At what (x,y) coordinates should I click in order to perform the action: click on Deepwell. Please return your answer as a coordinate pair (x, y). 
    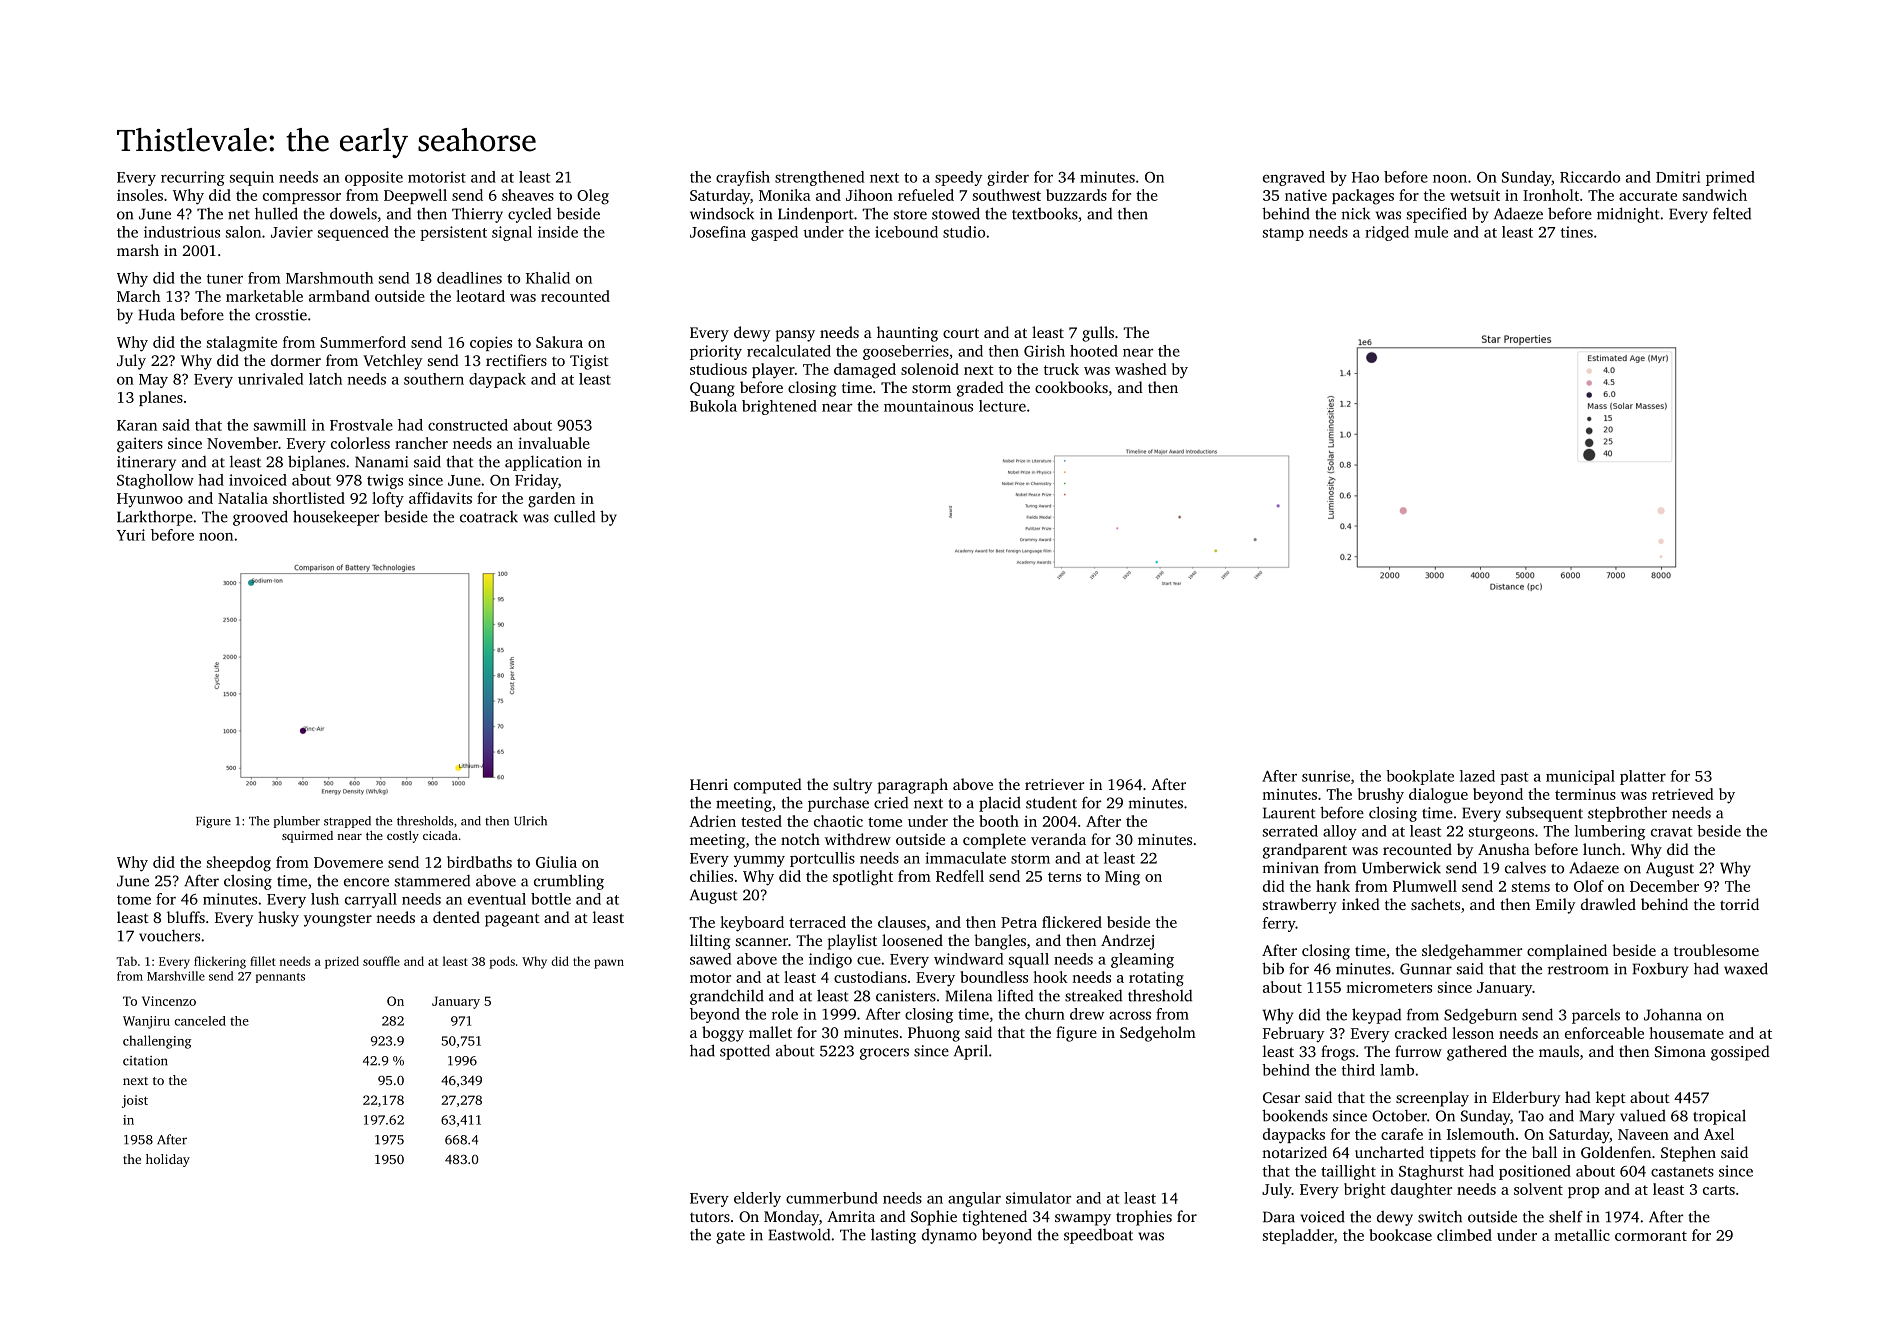
    Looking at the image, I should click on (415, 196).
